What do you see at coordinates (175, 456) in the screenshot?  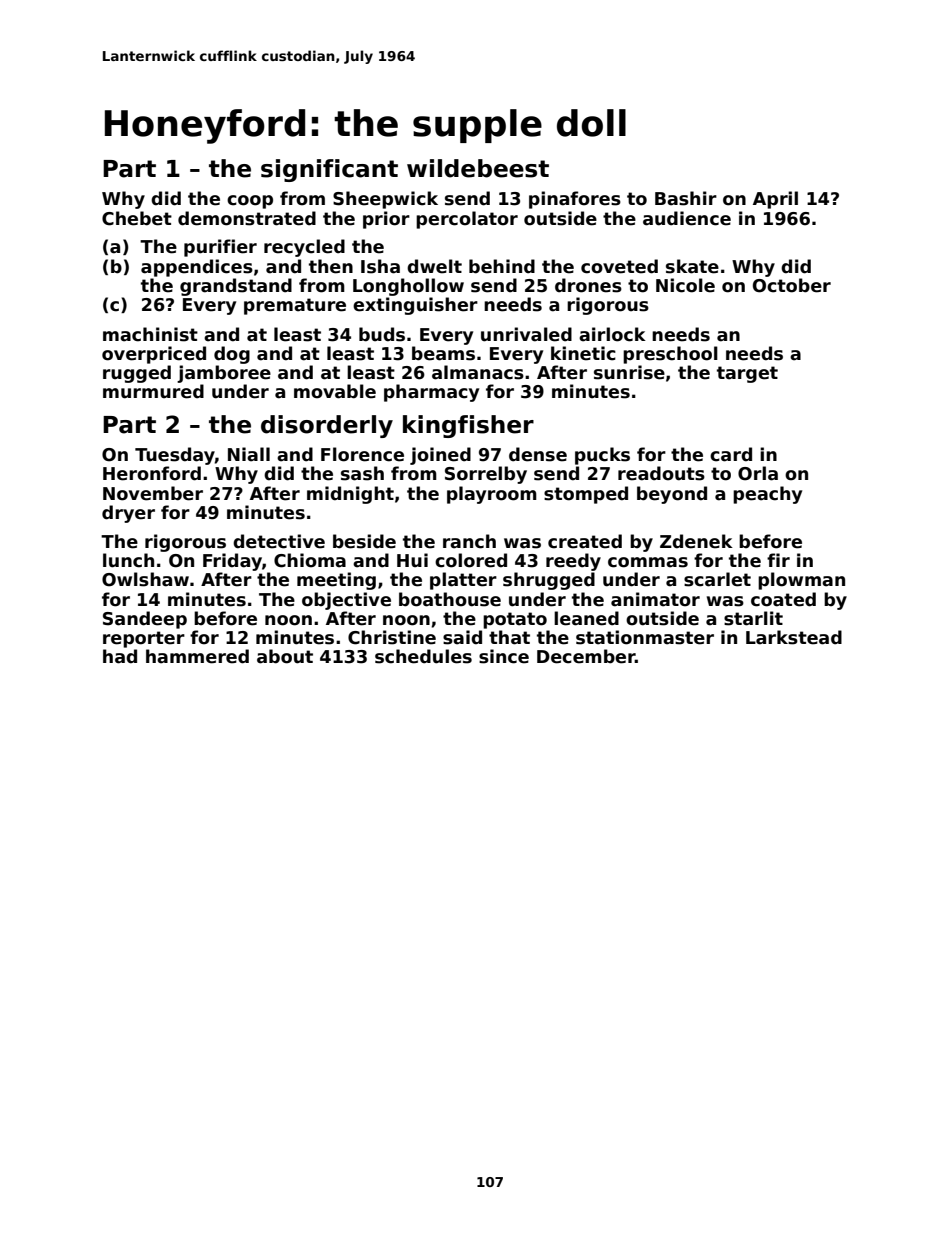 I see `Tuesday` at bounding box center [175, 456].
